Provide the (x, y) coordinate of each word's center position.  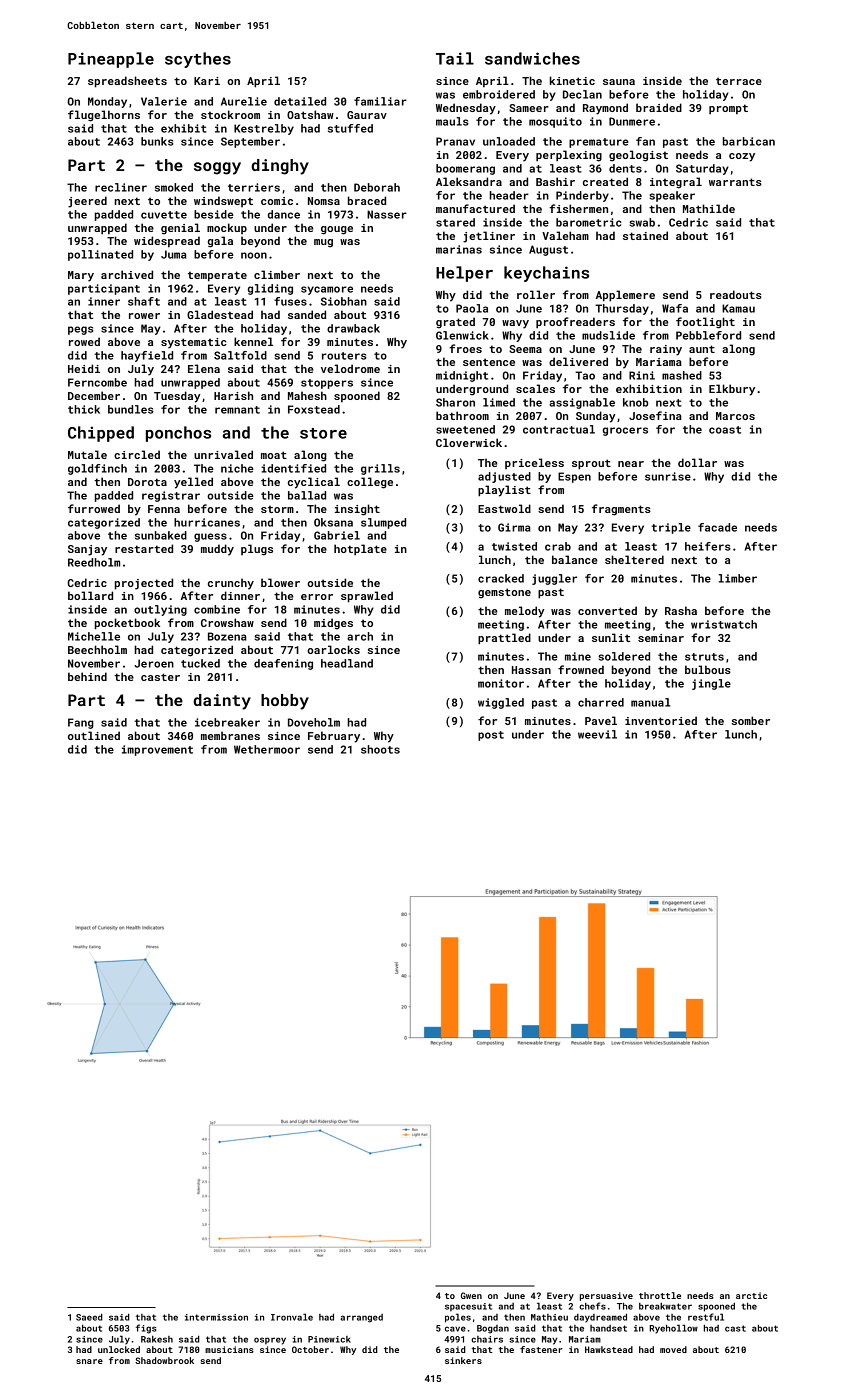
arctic (751, 1295)
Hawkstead (609, 1349)
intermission (216, 1317)
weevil (597, 734)
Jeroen (154, 663)
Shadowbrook (164, 1360)
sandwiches (532, 58)
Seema (525, 349)
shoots (380, 749)
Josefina (655, 415)
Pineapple (111, 60)
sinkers (463, 1360)
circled (137, 454)
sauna (619, 82)
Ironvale (292, 1317)
